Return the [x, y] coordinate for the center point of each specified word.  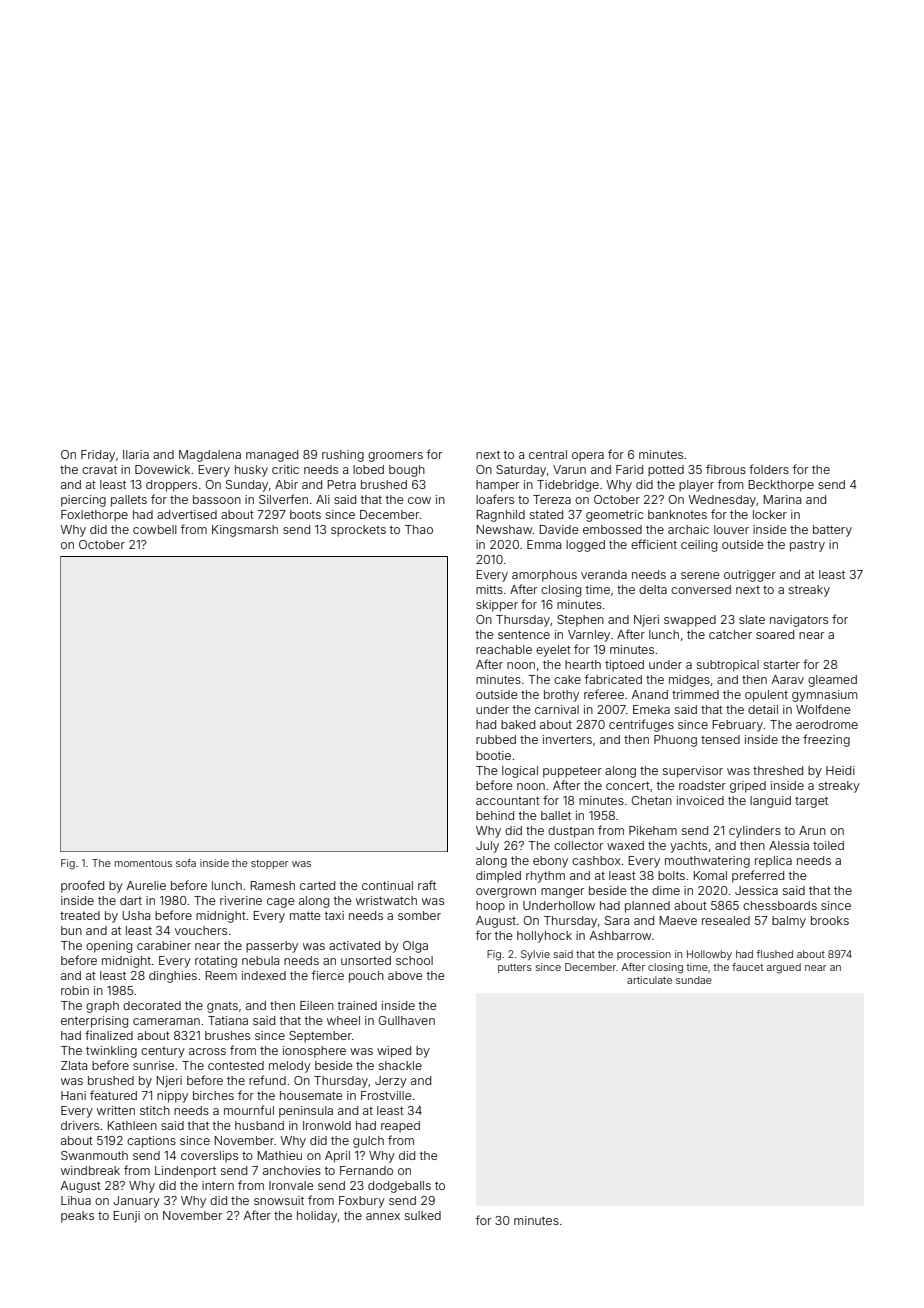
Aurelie [146, 885]
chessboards [780, 905]
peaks [77, 1217]
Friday [98, 456]
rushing [343, 456]
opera [588, 457]
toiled [828, 845]
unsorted [366, 960]
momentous [143, 863]
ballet [556, 815]
